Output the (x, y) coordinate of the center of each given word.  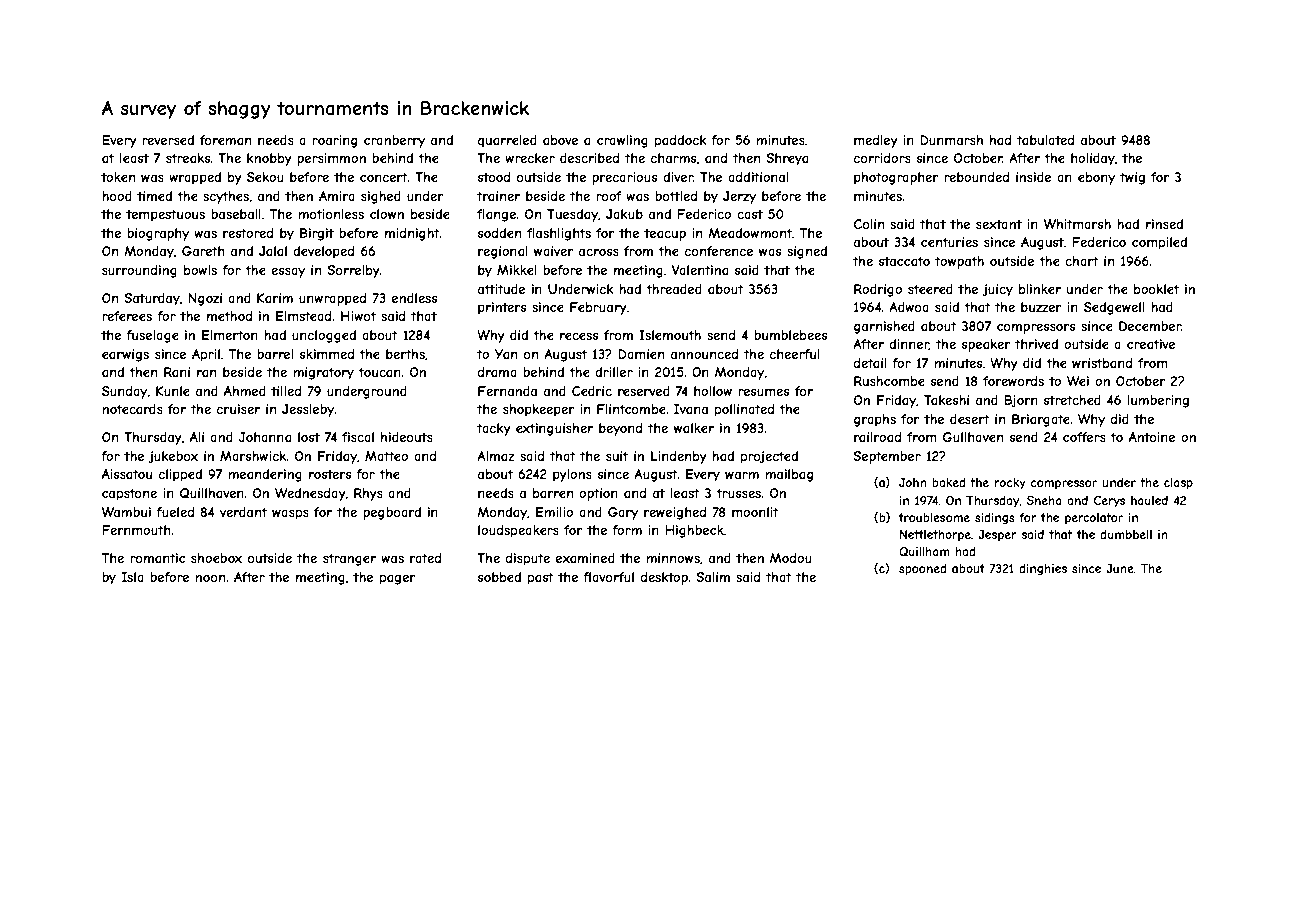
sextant (999, 224)
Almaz (496, 456)
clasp (1178, 484)
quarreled (507, 141)
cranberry (394, 141)
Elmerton (230, 335)
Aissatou (127, 474)
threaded (674, 289)
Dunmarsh (951, 140)
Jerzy (739, 197)
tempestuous (165, 215)
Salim (713, 577)
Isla (133, 577)
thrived (1036, 344)
